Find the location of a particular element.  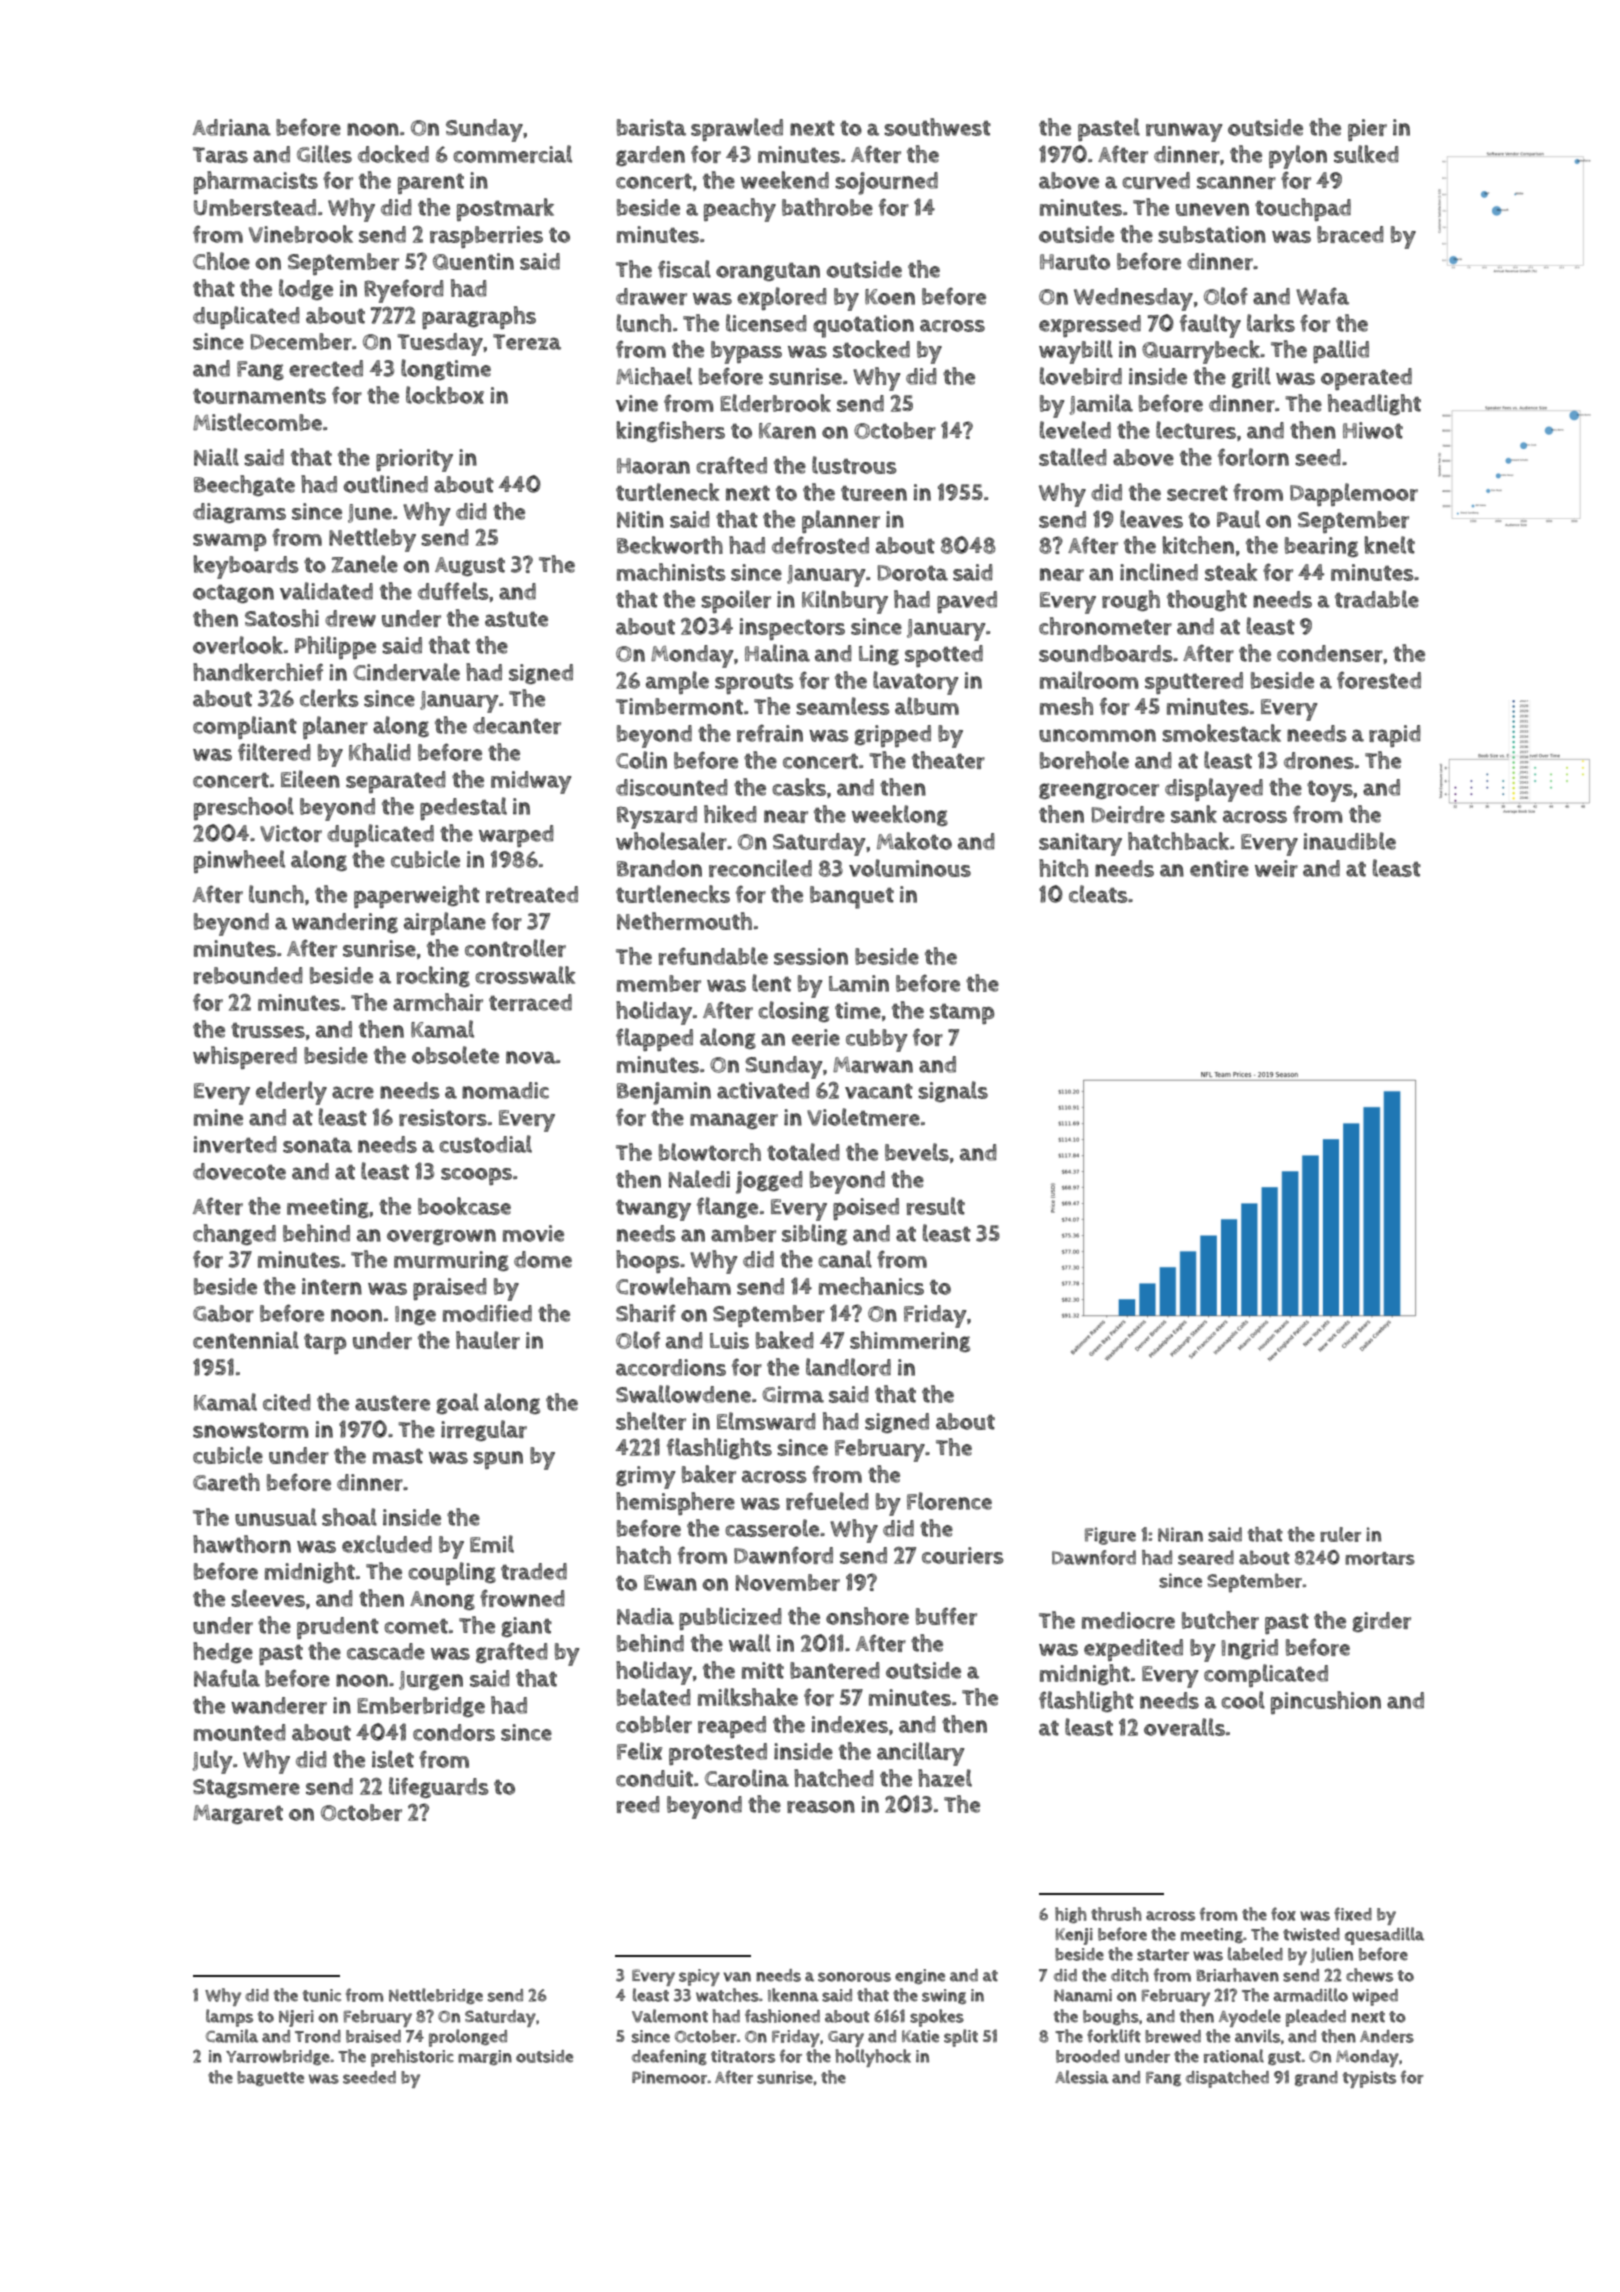

shimmering is located at coordinates (910, 1341).
